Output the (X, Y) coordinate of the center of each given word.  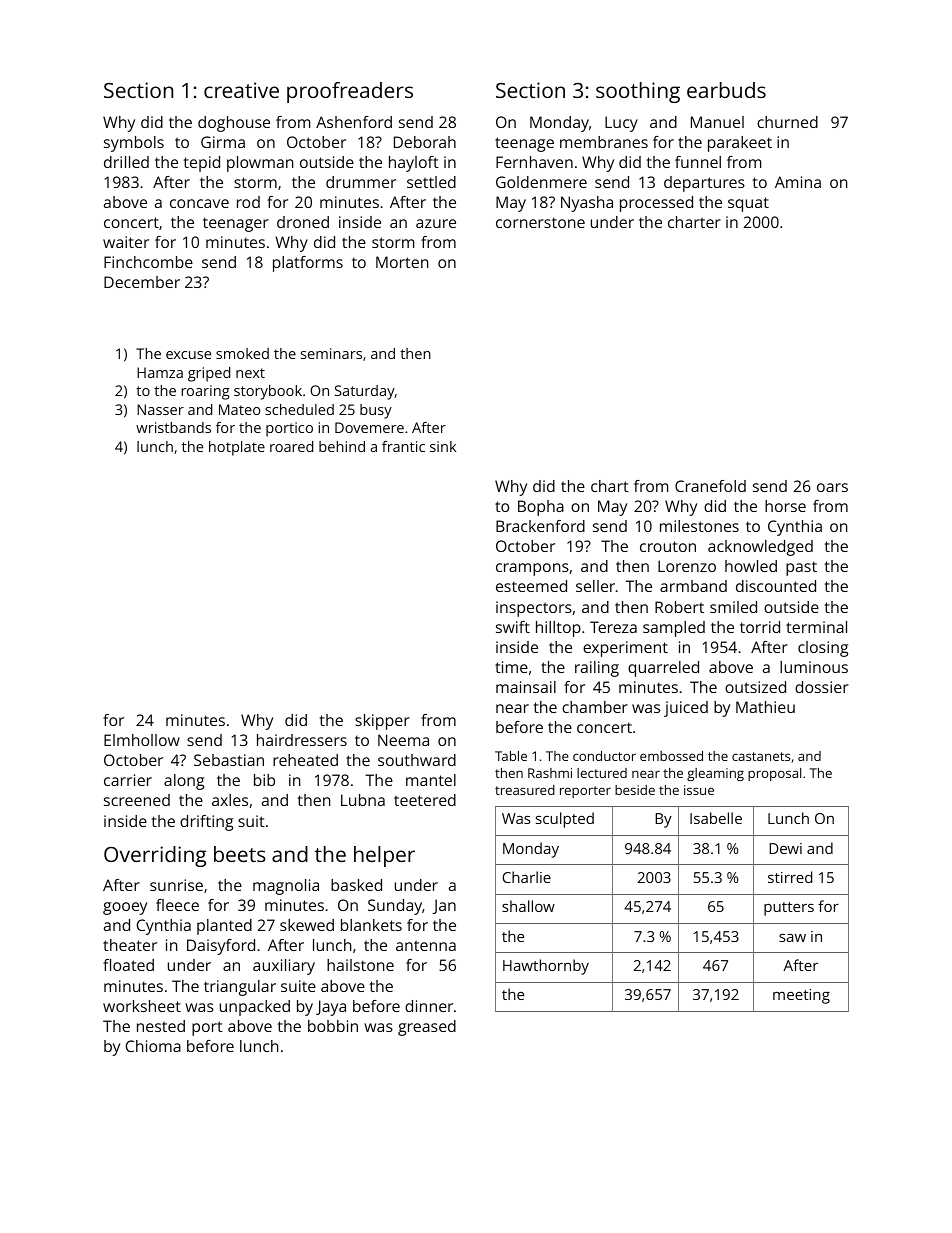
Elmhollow (142, 740)
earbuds (726, 90)
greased (427, 1028)
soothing (638, 92)
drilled (126, 162)
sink (443, 446)
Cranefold (710, 486)
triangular (240, 988)
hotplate (237, 448)
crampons (532, 569)
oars (832, 487)
